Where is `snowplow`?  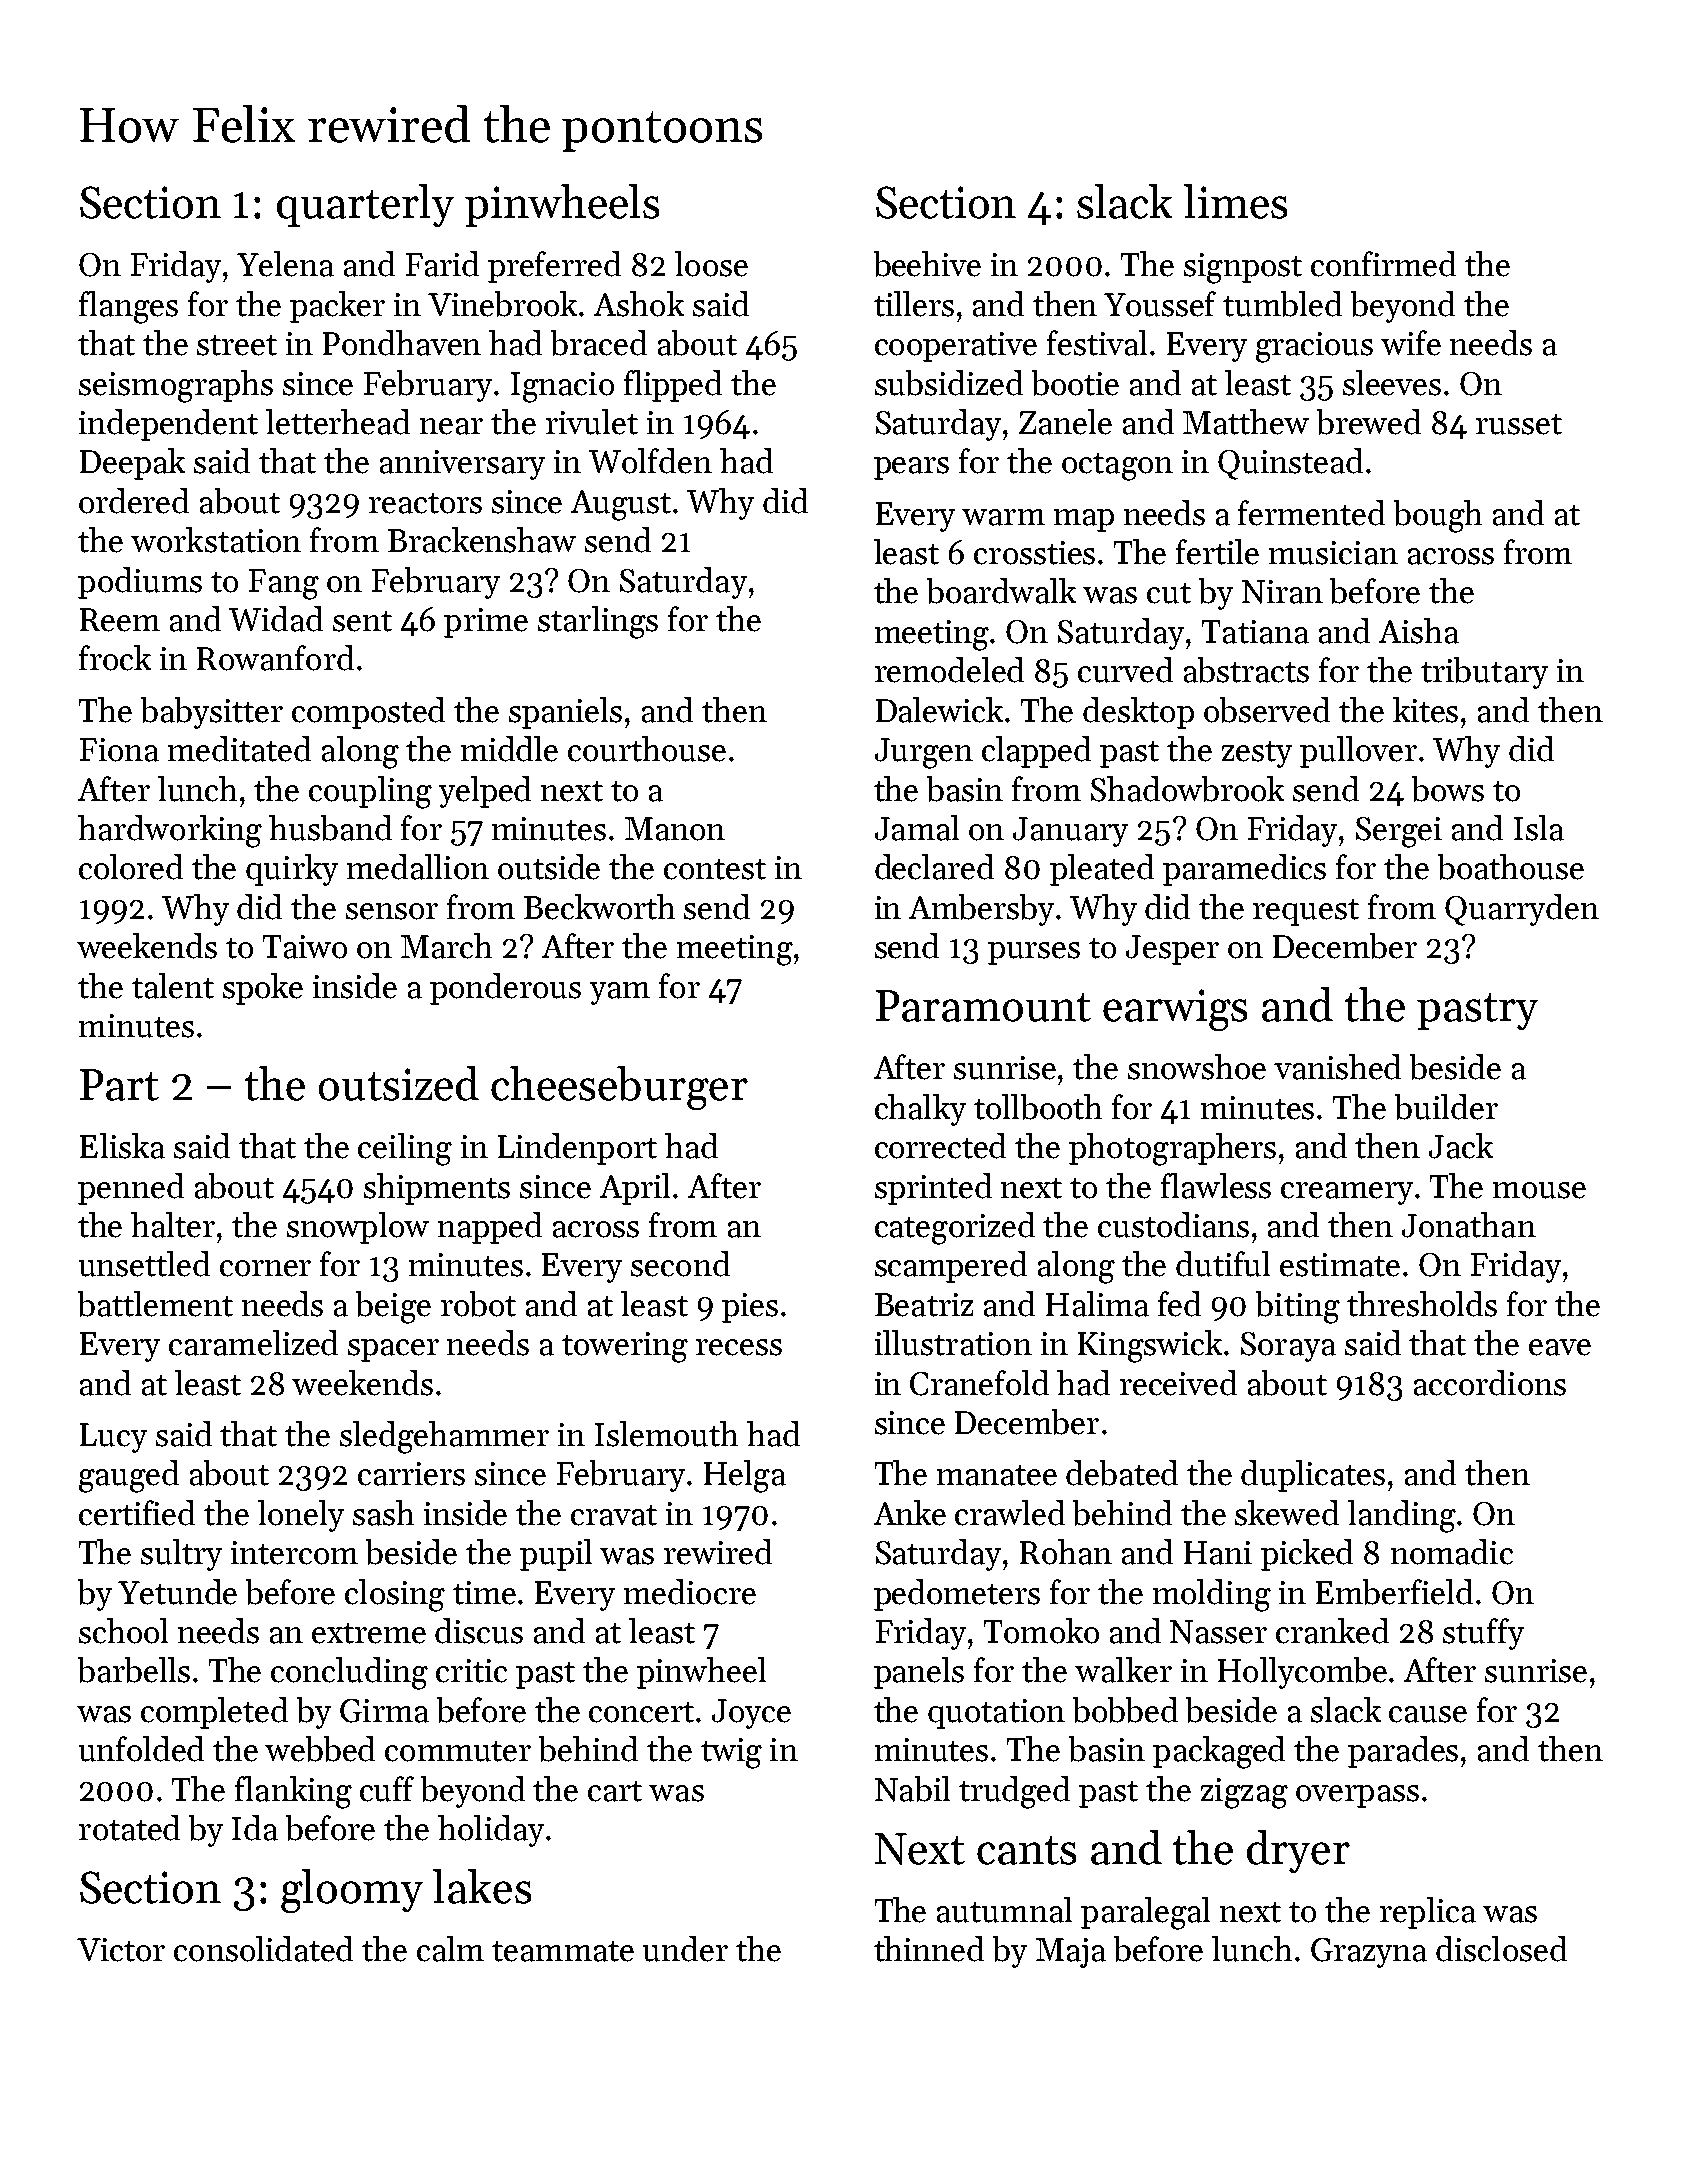 snowplow is located at coordinates (358, 1228).
